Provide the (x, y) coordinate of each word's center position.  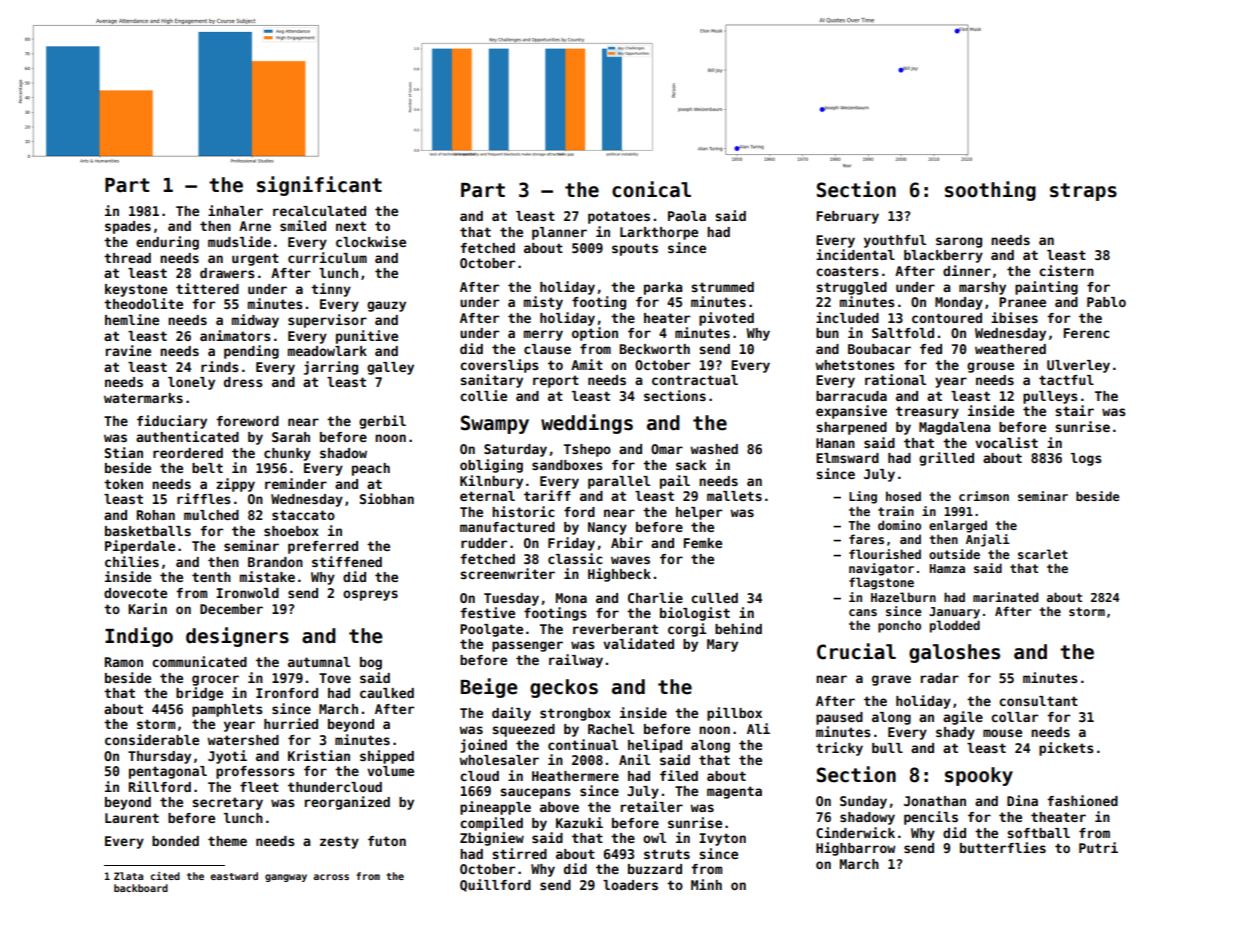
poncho (899, 626)
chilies (132, 561)
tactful (1066, 380)
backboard (141, 888)
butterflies (1003, 847)
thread (127, 258)
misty (543, 303)
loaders (630, 885)
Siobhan (387, 498)
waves (630, 560)
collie (483, 395)
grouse (990, 367)
